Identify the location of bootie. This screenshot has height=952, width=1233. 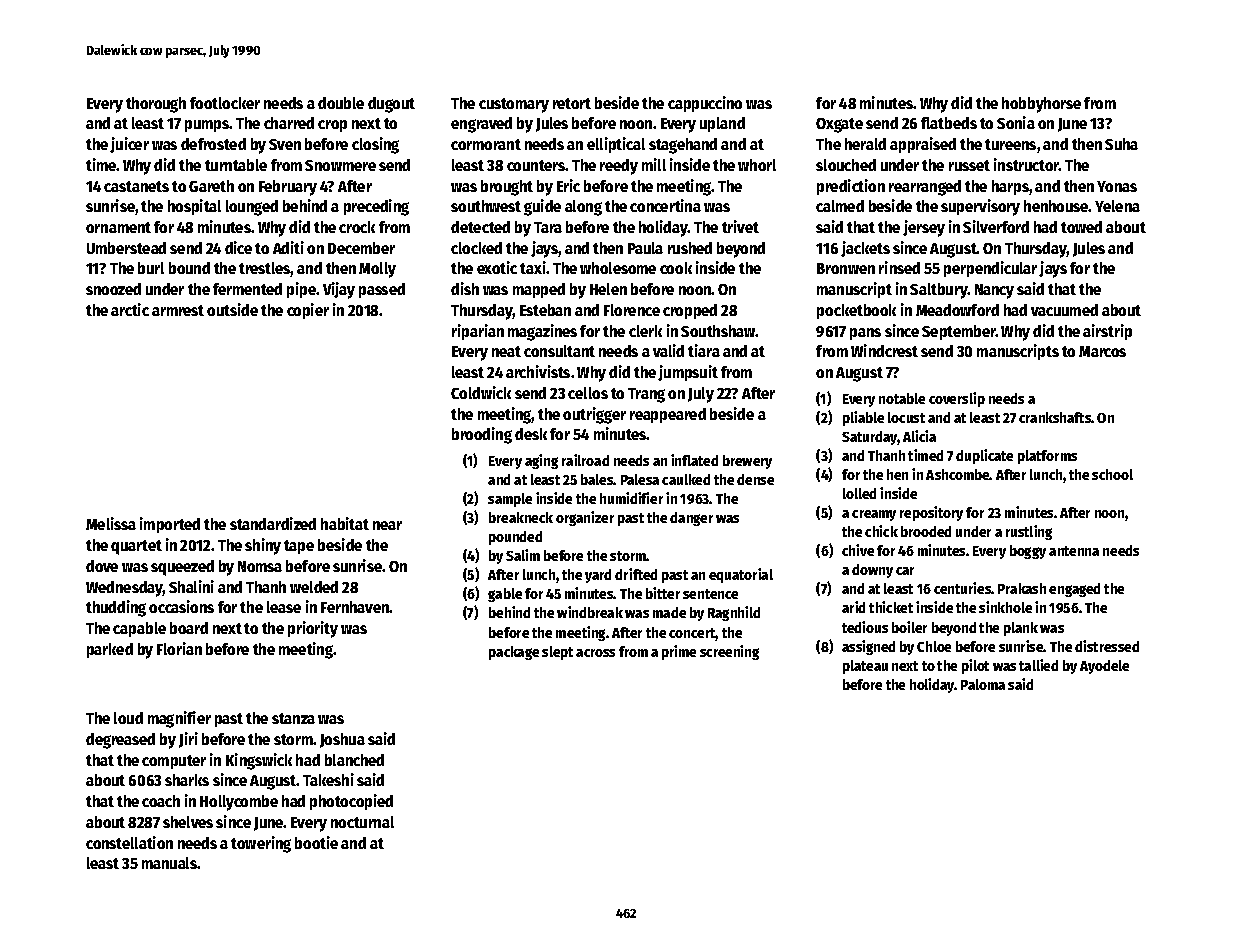
(316, 842).
